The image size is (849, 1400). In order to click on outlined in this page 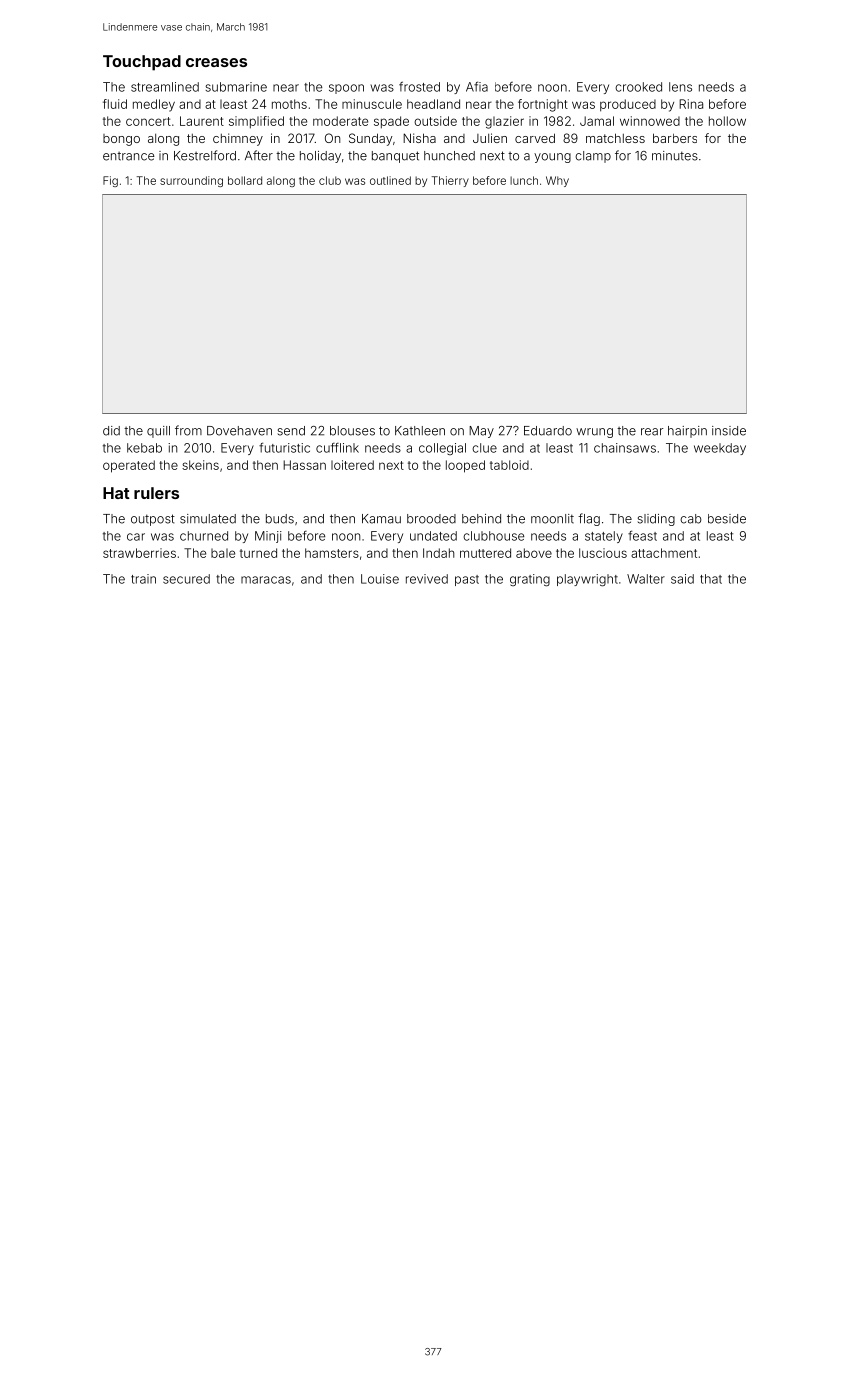, I will do `click(390, 180)`.
